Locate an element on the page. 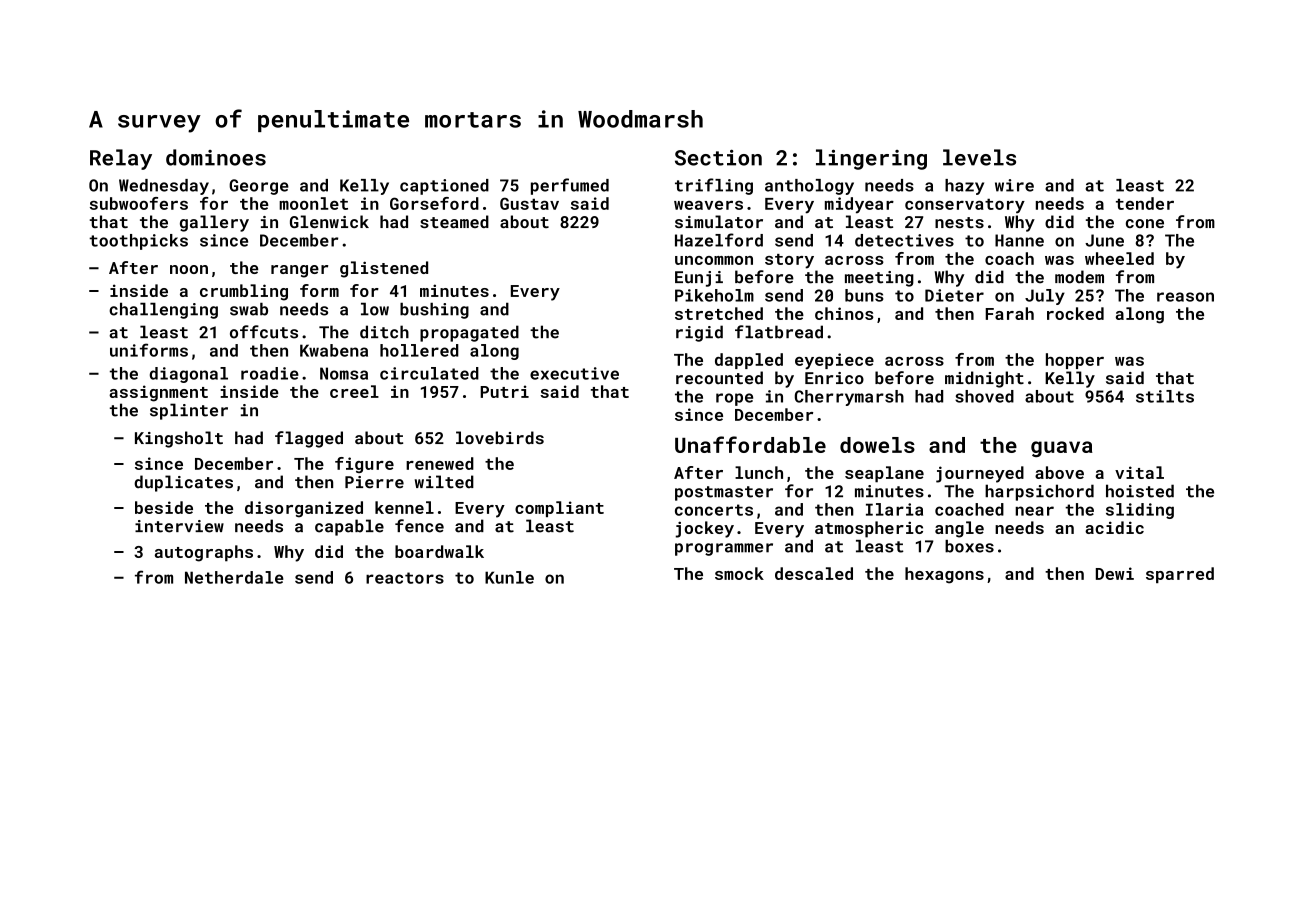 This image has width=1308, height=924. duplicates is located at coordinates (183, 483).
